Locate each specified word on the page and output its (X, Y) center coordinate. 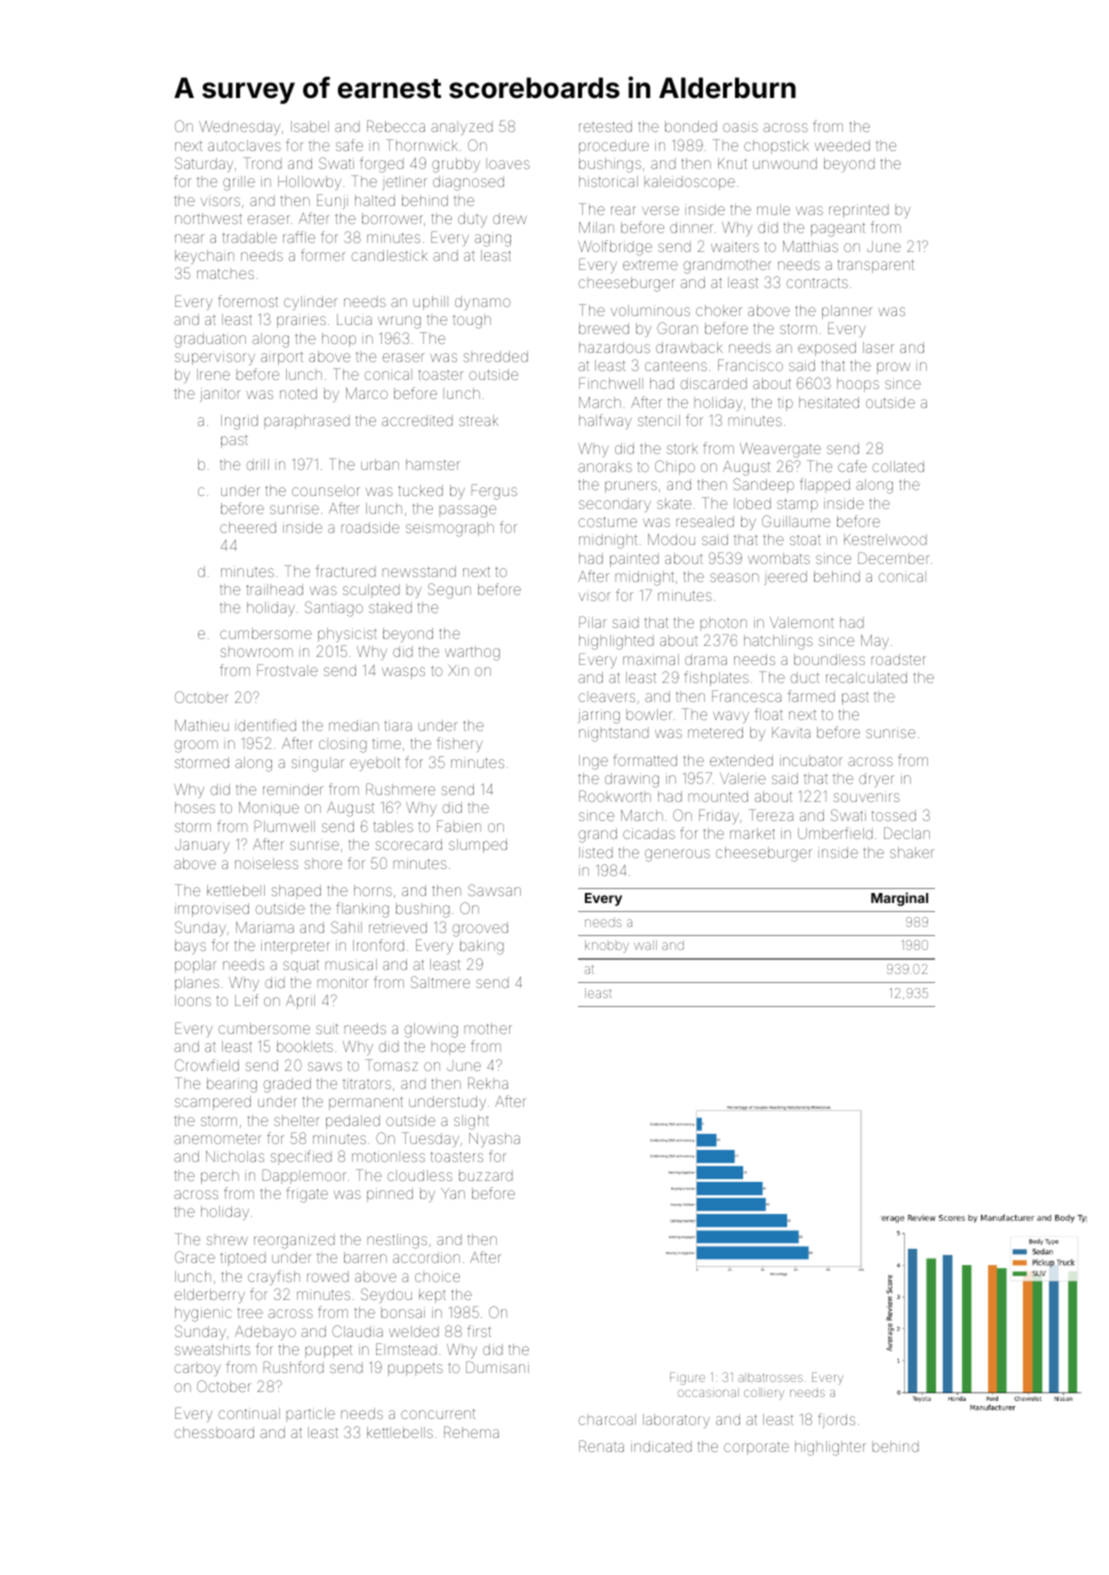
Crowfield (207, 1065)
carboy (197, 1369)
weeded (842, 145)
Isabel (310, 126)
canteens (676, 366)
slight (471, 1122)
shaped (296, 892)
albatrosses (770, 1377)
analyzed (462, 128)
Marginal (899, 899)
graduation (210, 340)
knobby (607, 946)
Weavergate (780, 450)
